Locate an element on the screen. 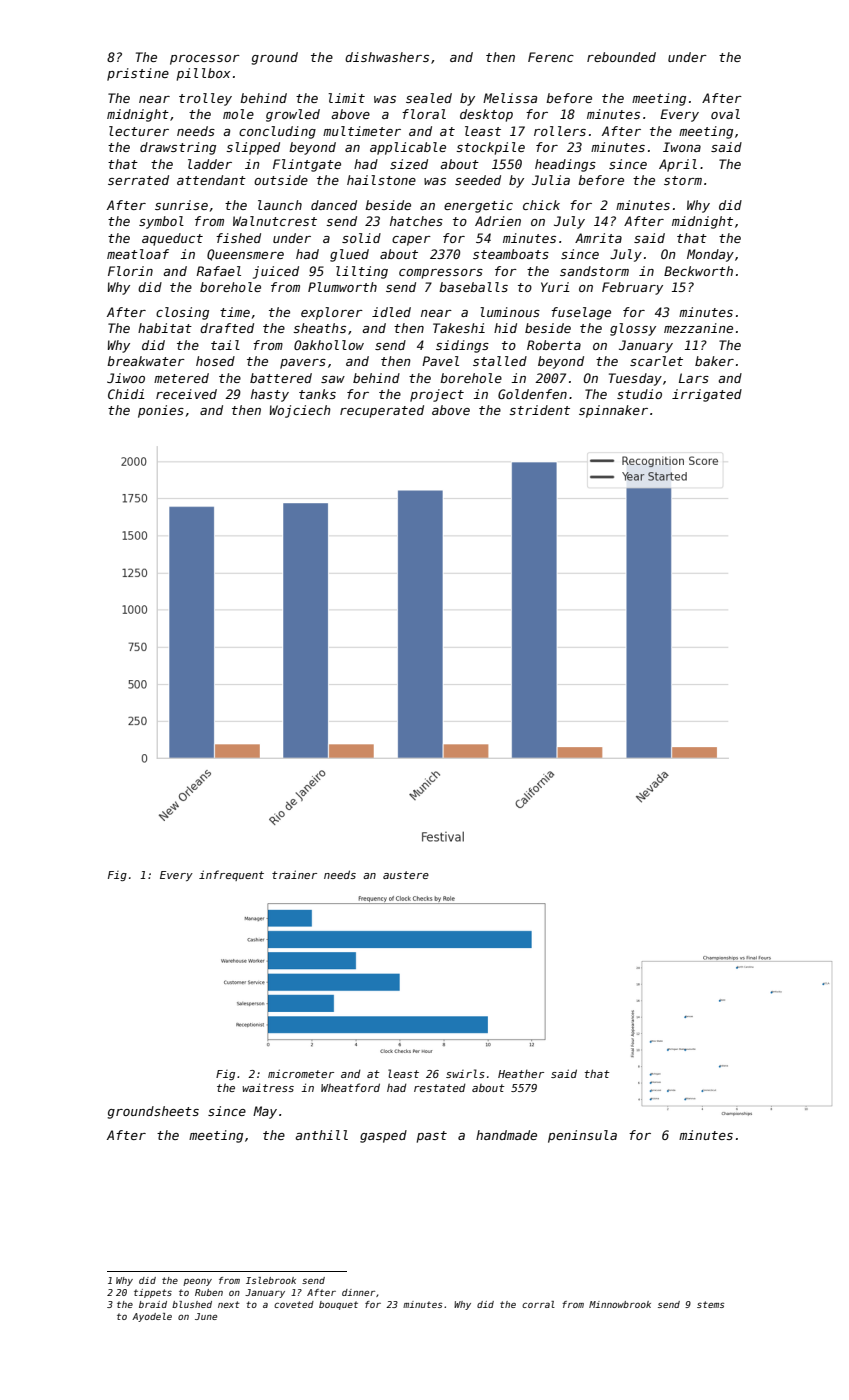  micrometer is located at coordinates (301, 1073).
